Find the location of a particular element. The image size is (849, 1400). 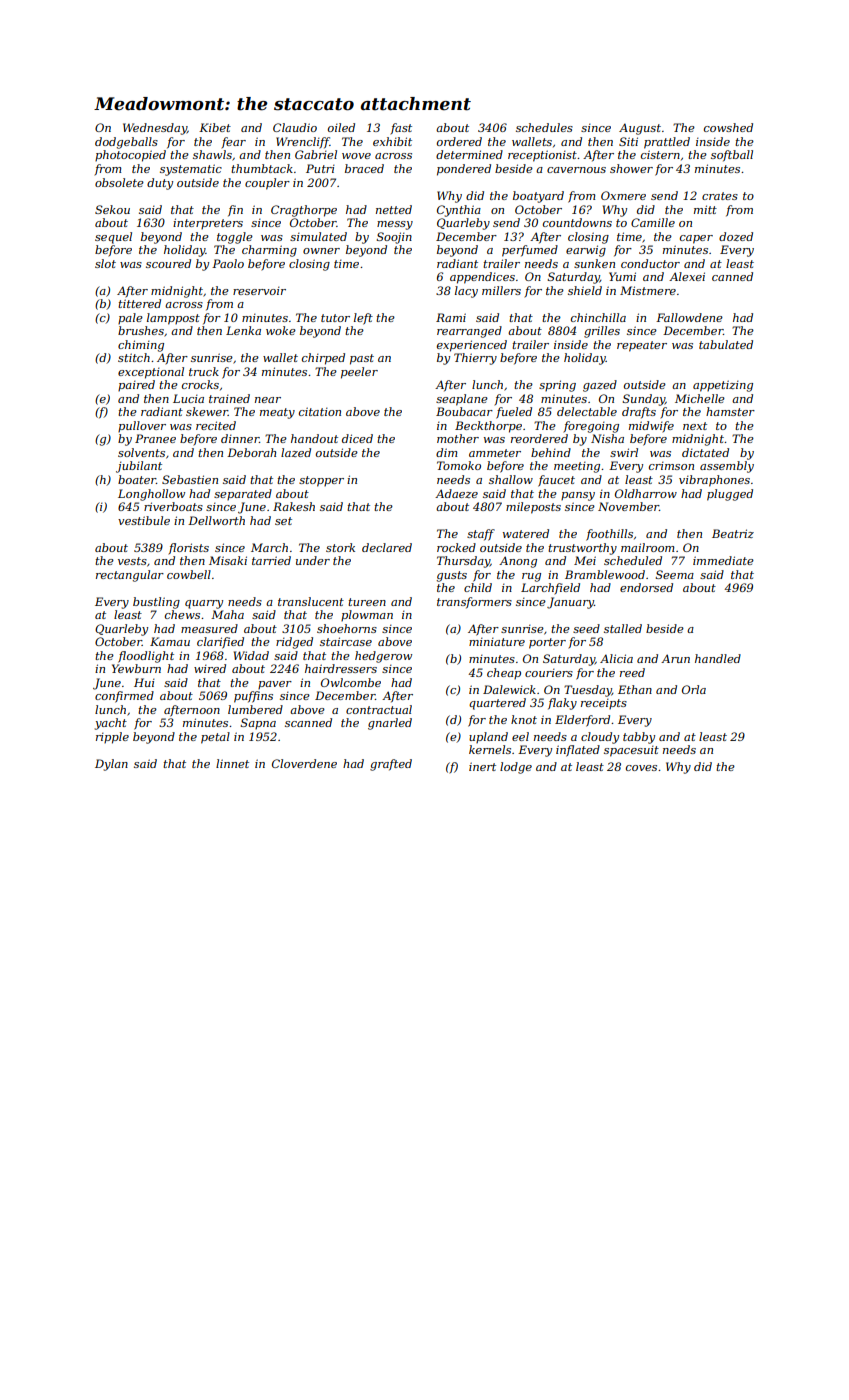

Oxmere is located at coordinates (623, 195).
